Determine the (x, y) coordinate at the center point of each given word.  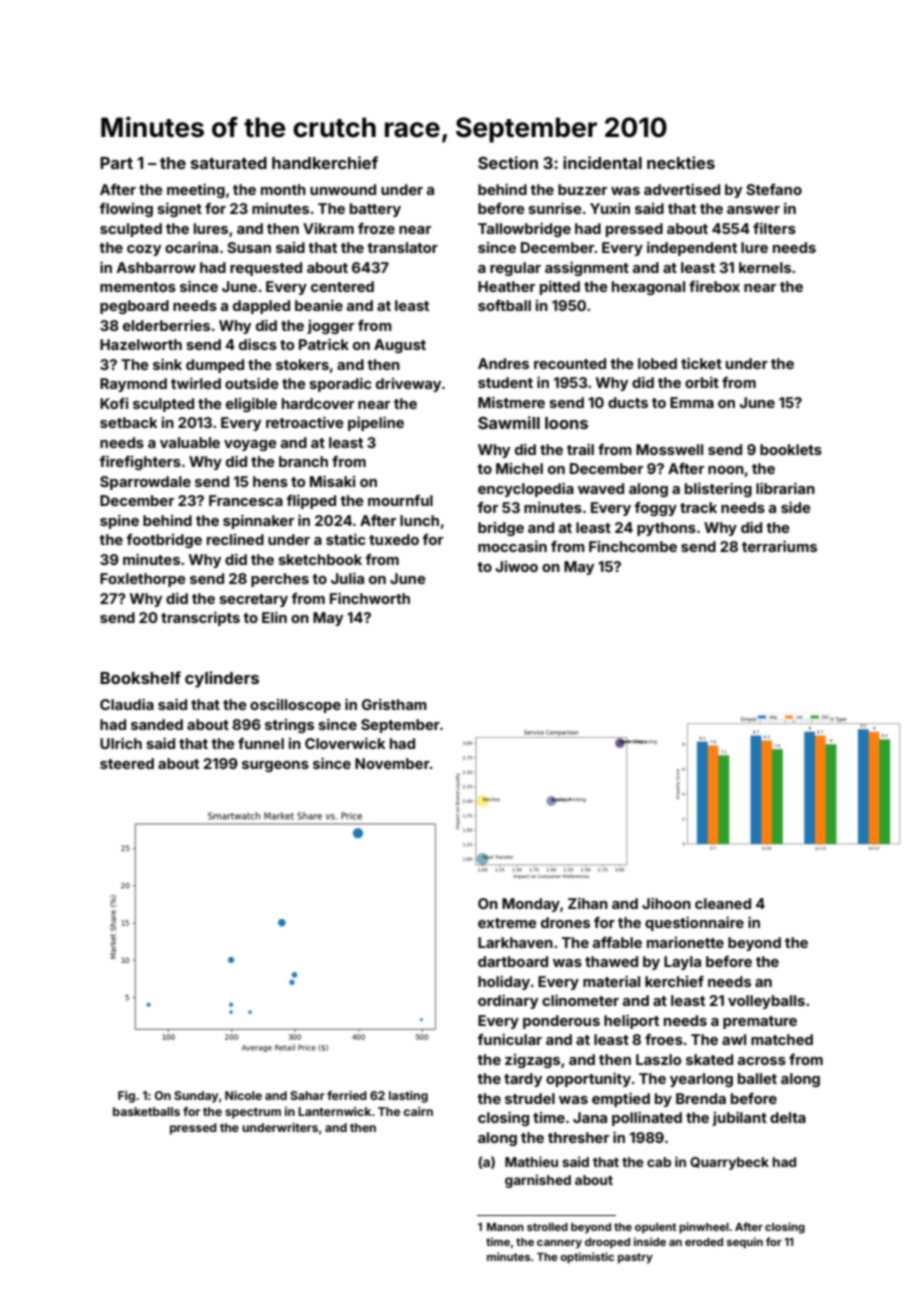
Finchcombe (633, 546)
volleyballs (766, 1002)
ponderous (561, 1022)
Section (508, 162)
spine (119, 521)
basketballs (146, 1111)
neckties (681, 162)
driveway (408, 385)
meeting (196, 190)
